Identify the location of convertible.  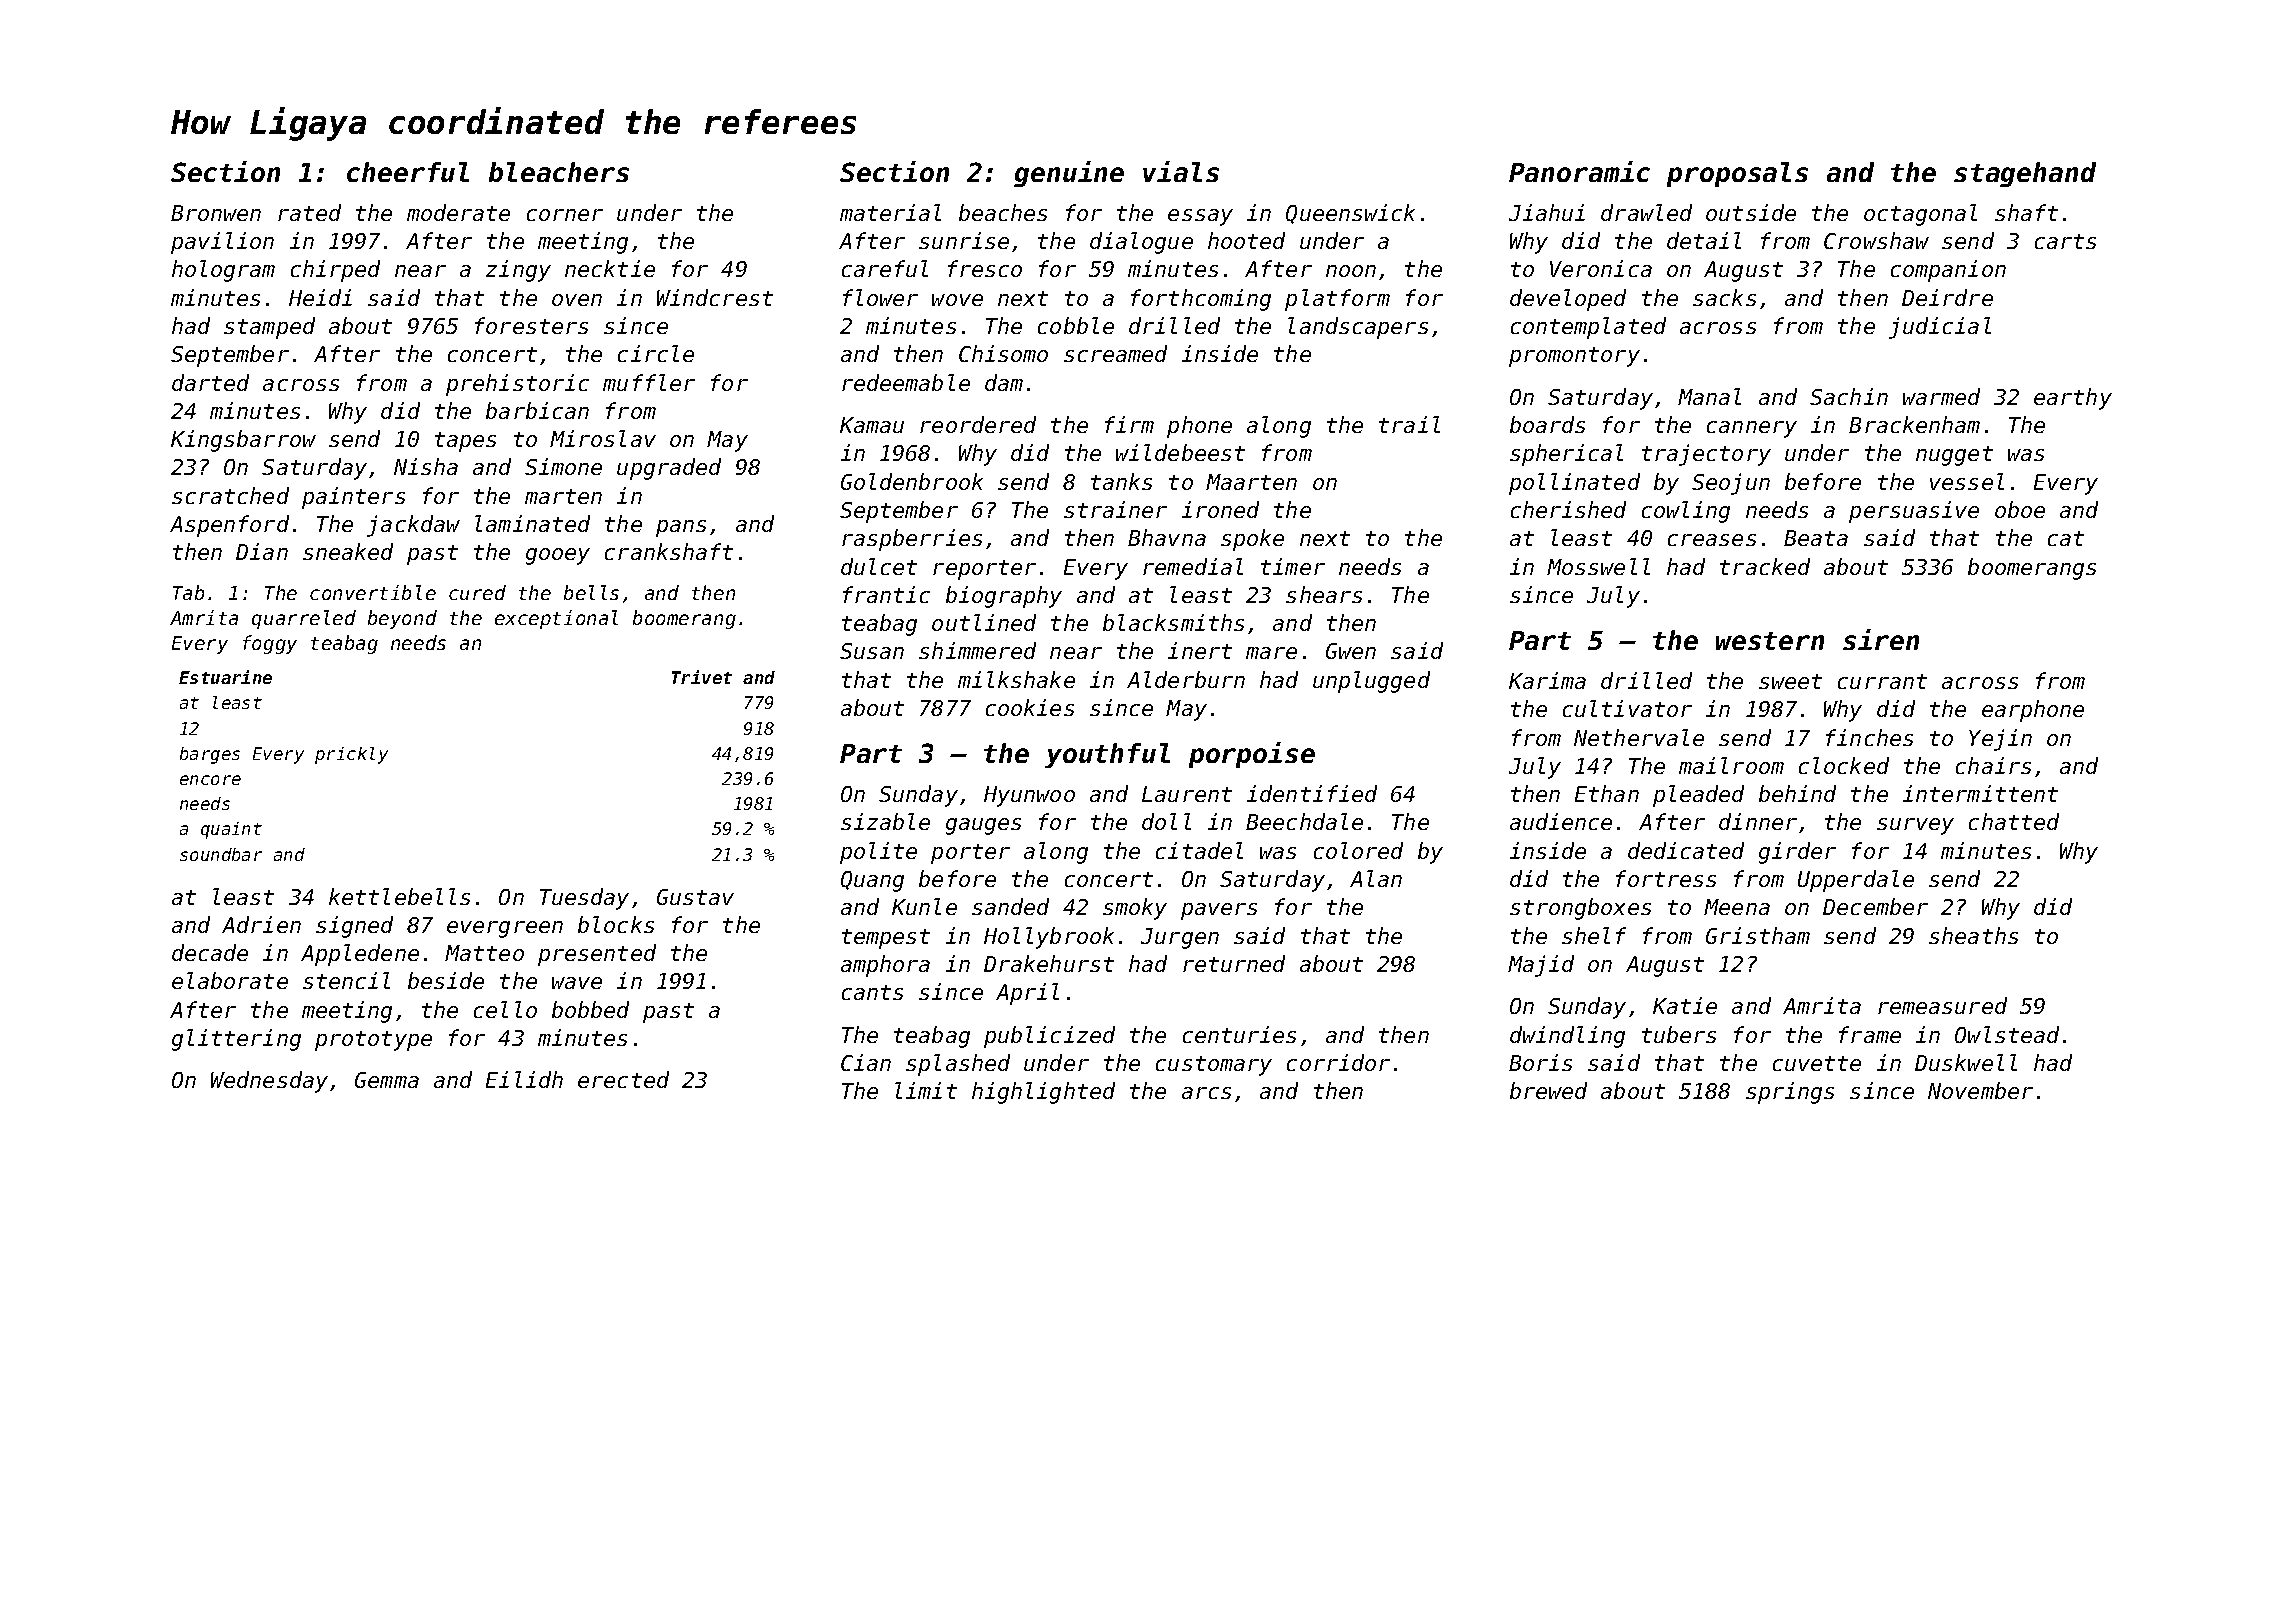
(373, 592).
